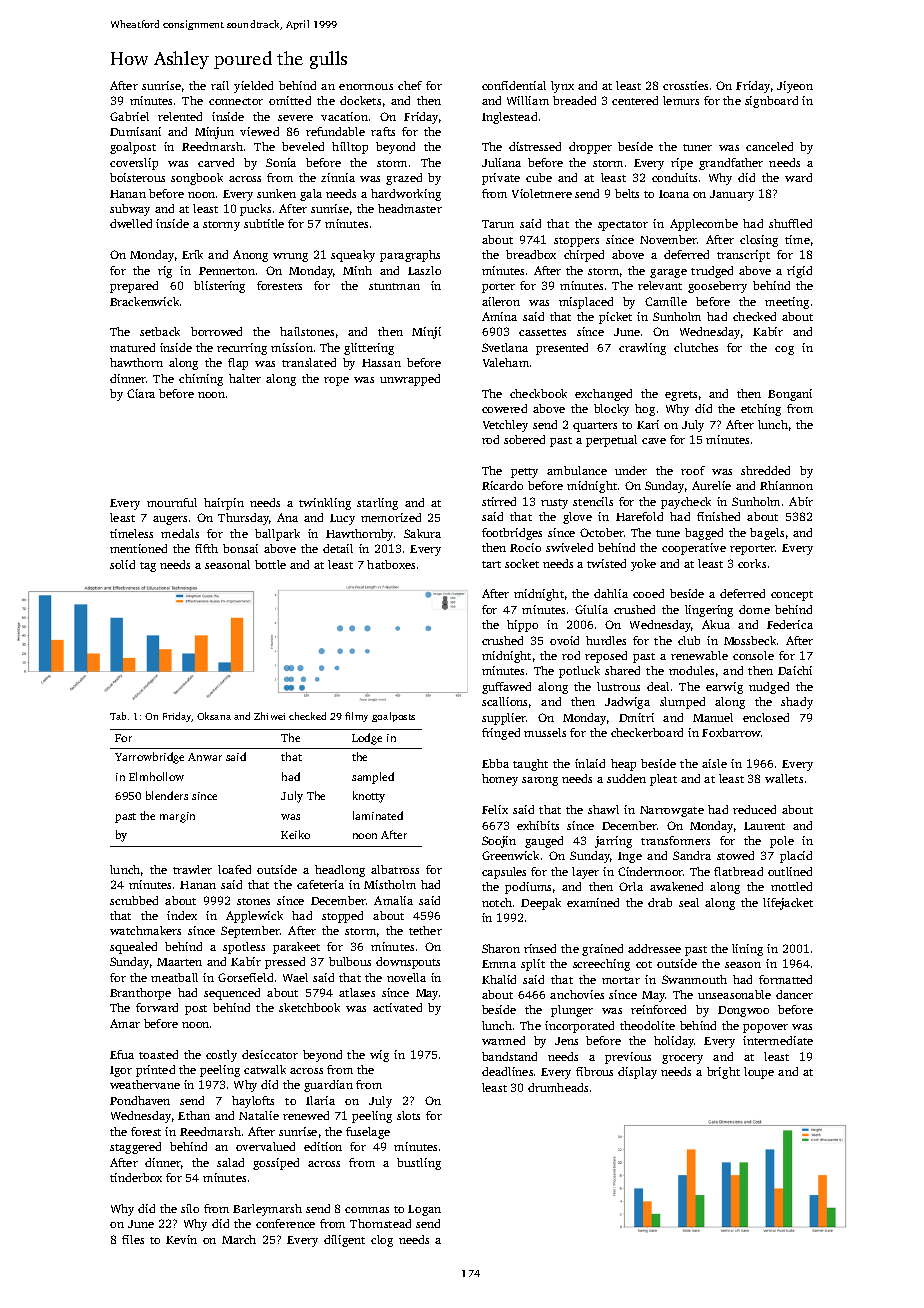 The height and width of the page is (1308, 924). Describe the element at coordinates (792, 596) in the page. I see `concept` at that location.
